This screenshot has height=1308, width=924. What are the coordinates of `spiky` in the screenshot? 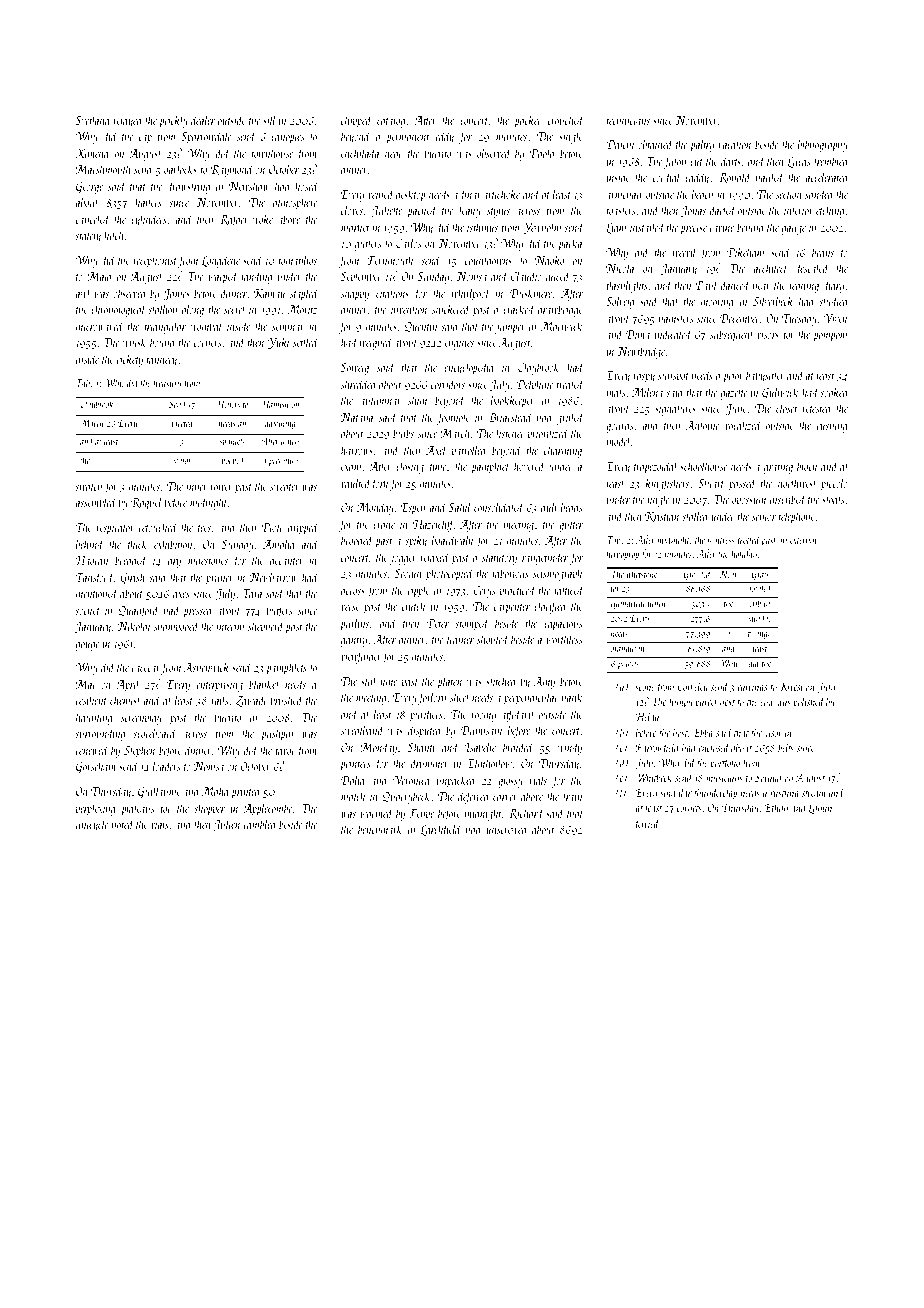 It's located at (416, 541).
